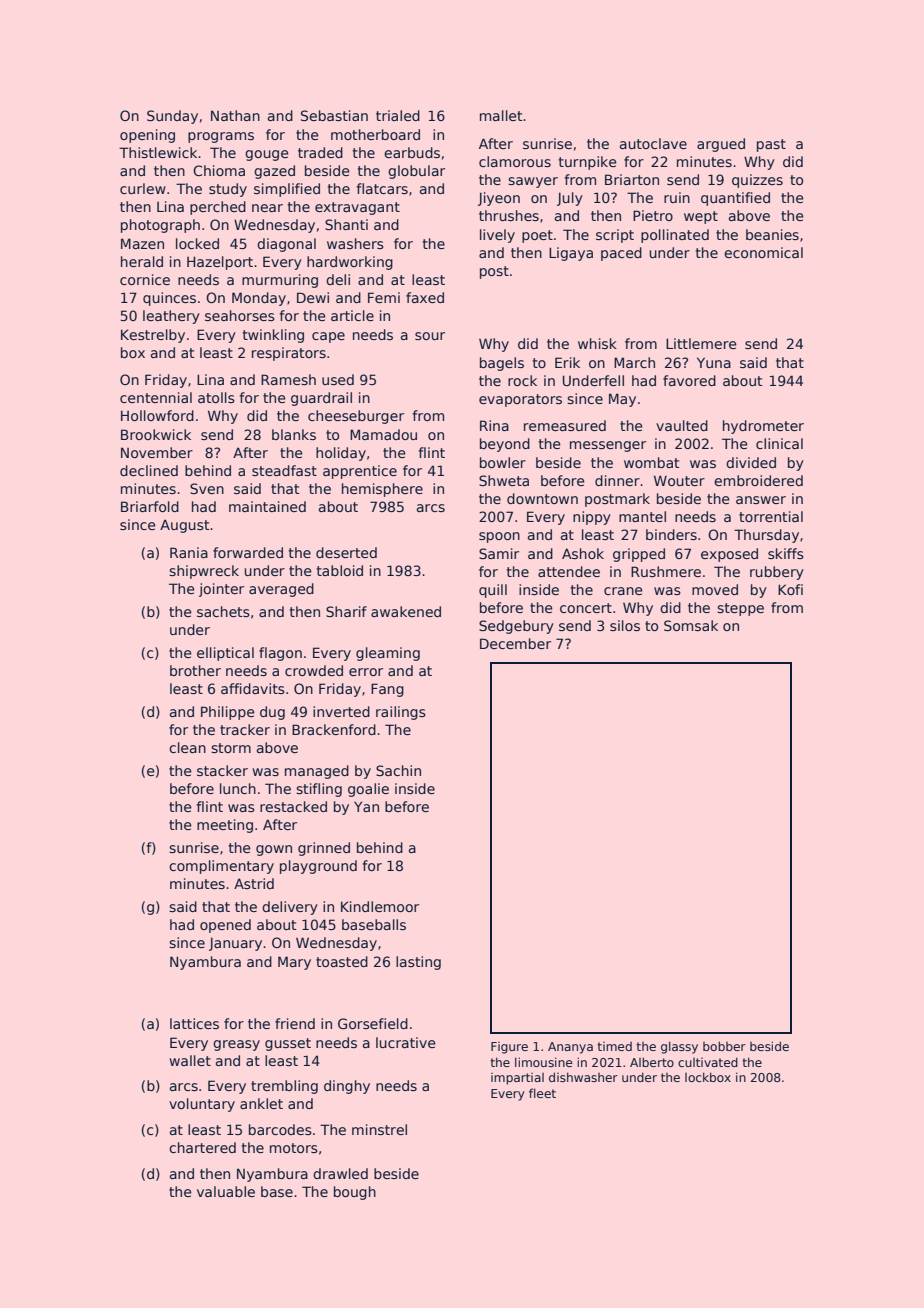  What do you see at coordinates (226, 1191) in the screenshot?
I see `valuable` at bounding box center [226, 1191].
